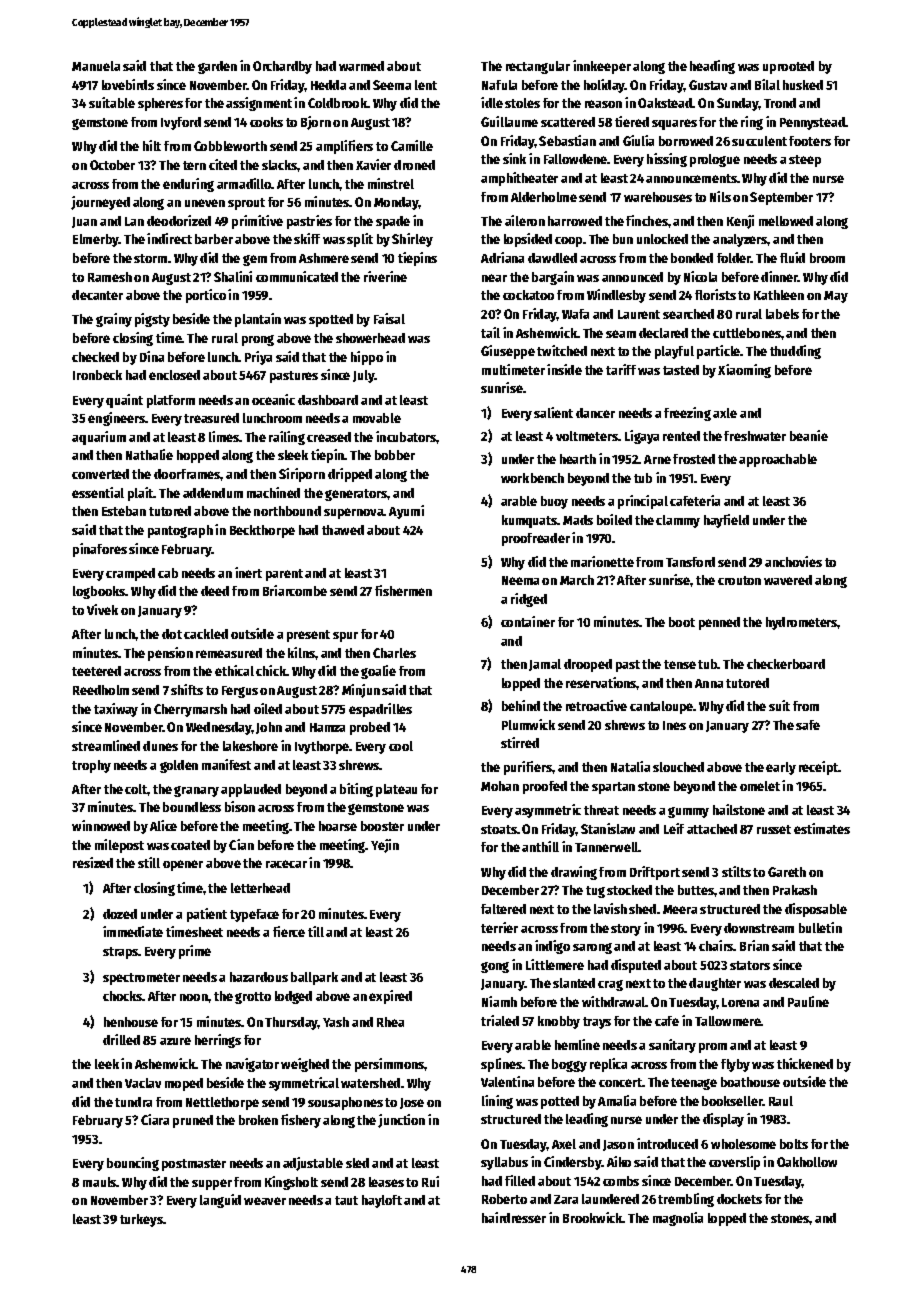  What do you see at coordinates (364, 376) in the screenshot?
I see `July` at bounding box center [364, 376].
